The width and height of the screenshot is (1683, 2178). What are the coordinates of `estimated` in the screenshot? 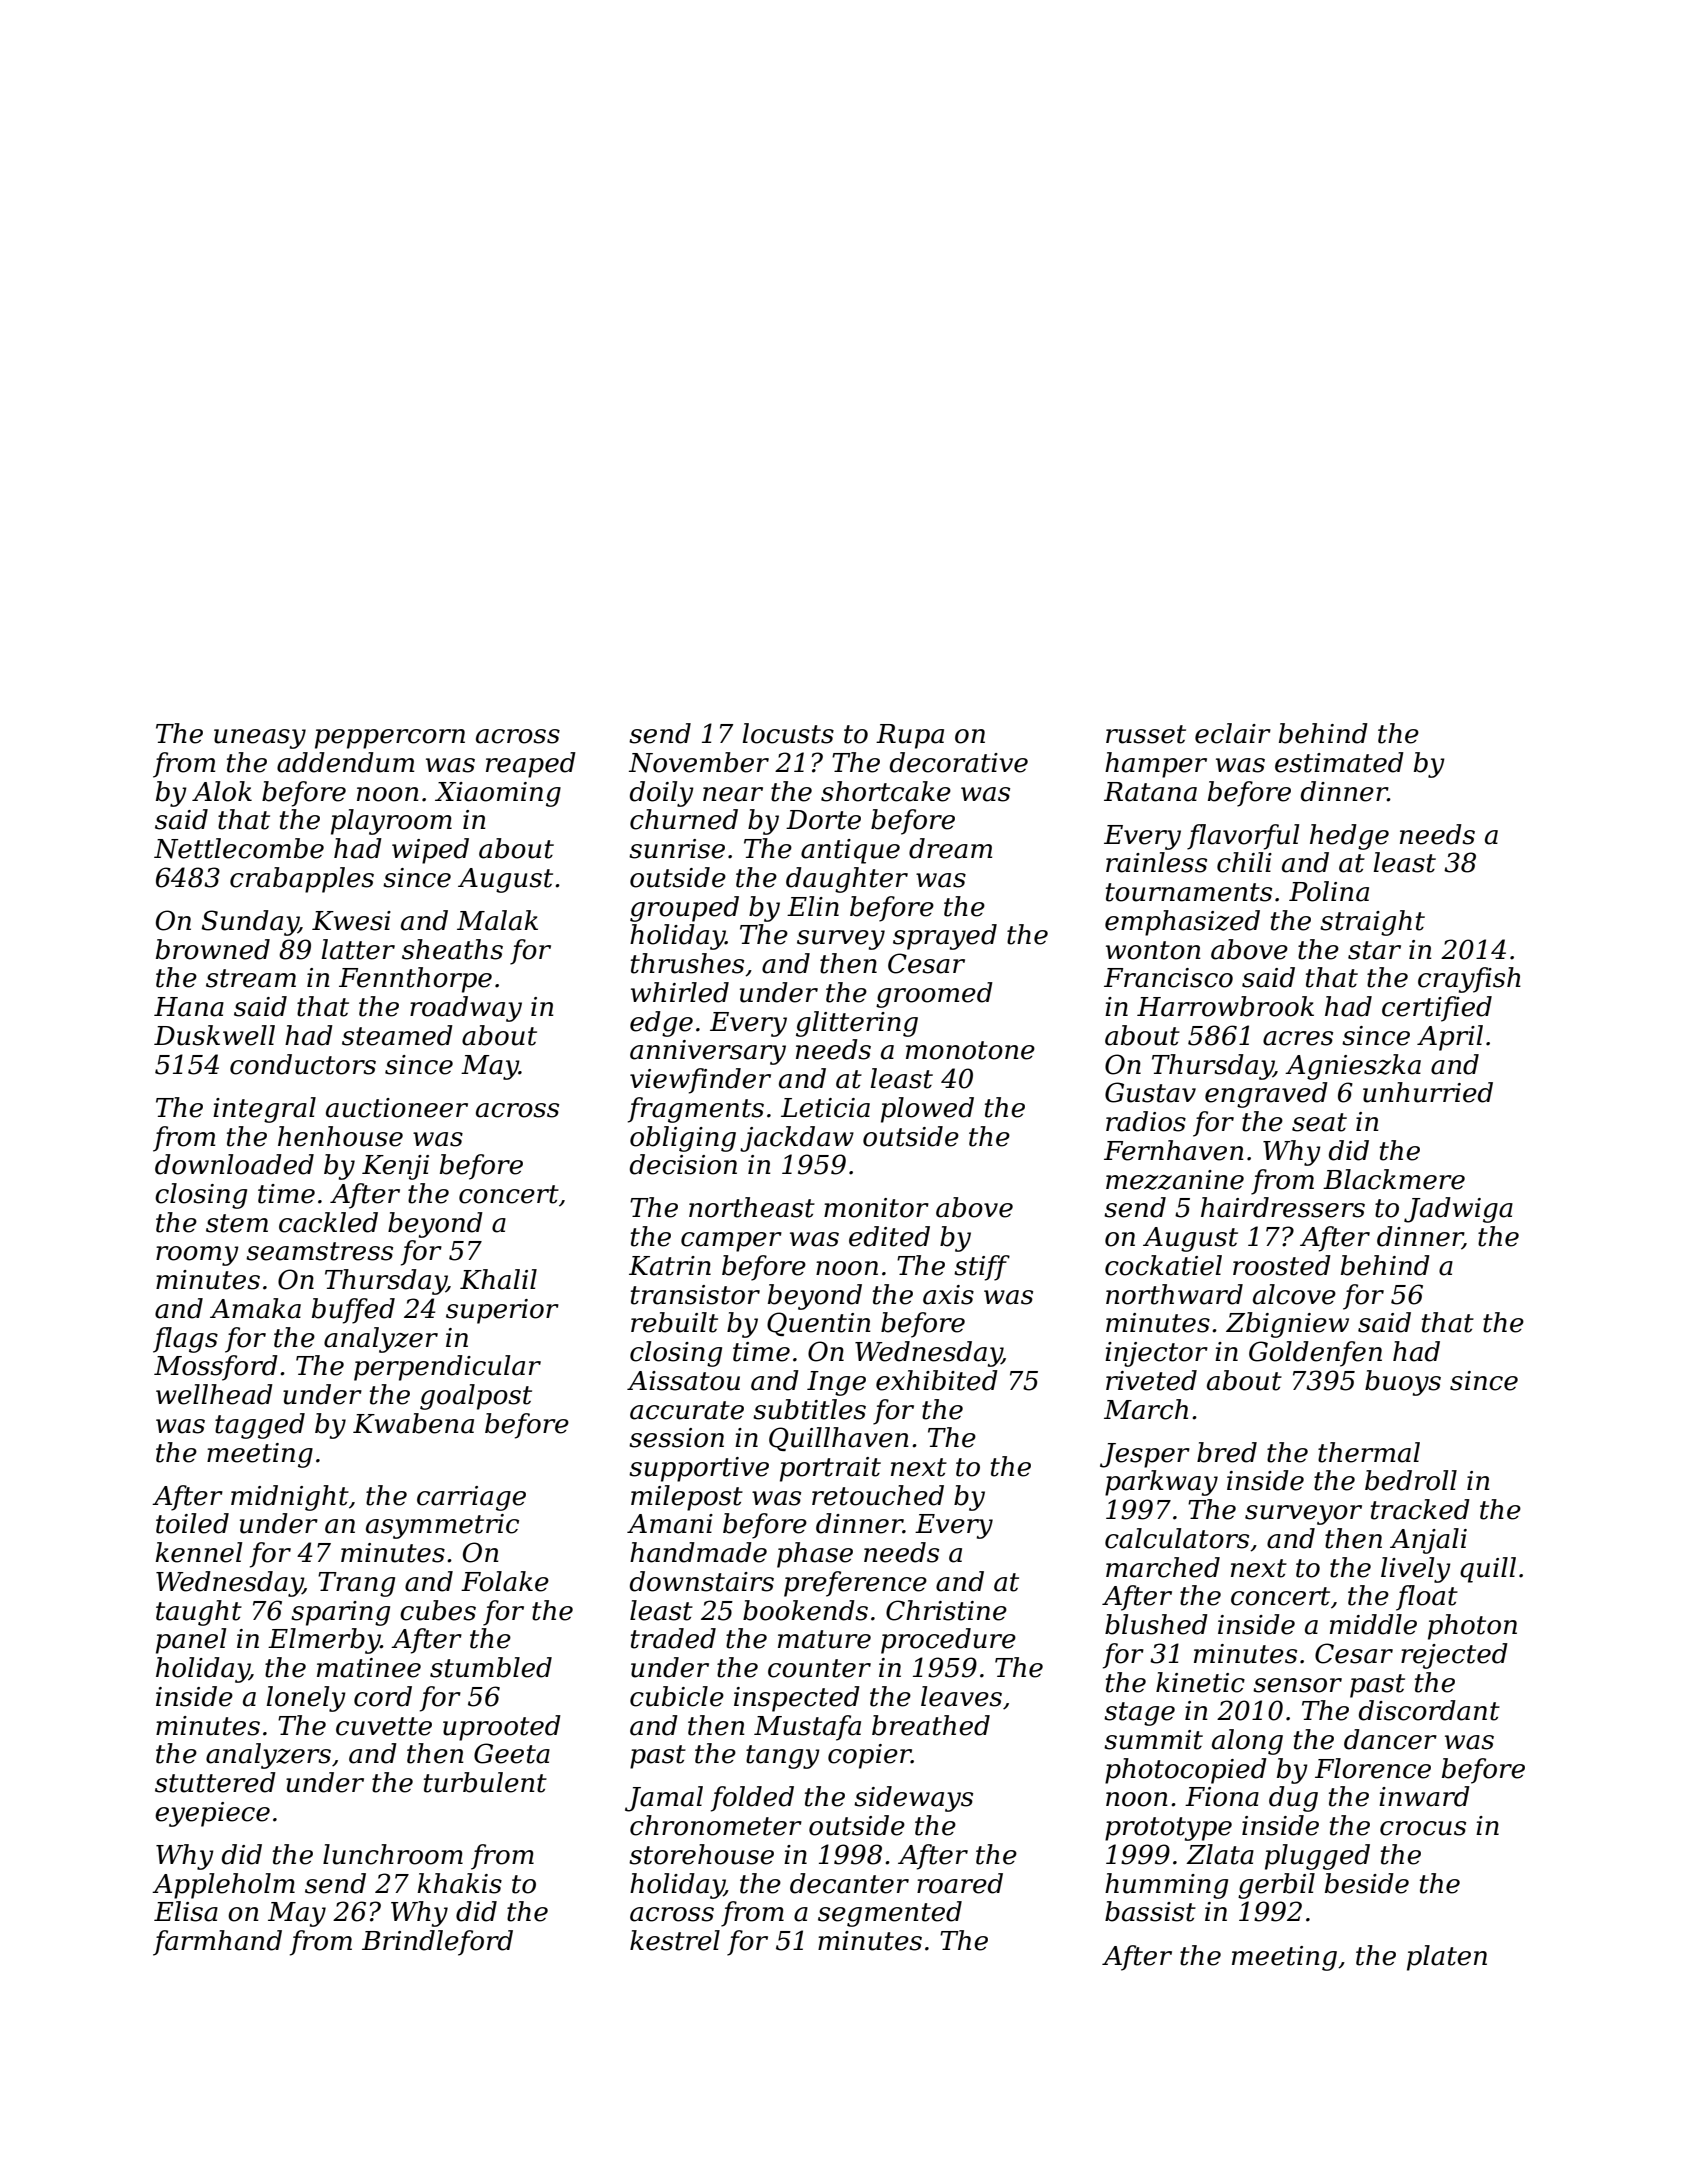 It's located at (1339, 762).
